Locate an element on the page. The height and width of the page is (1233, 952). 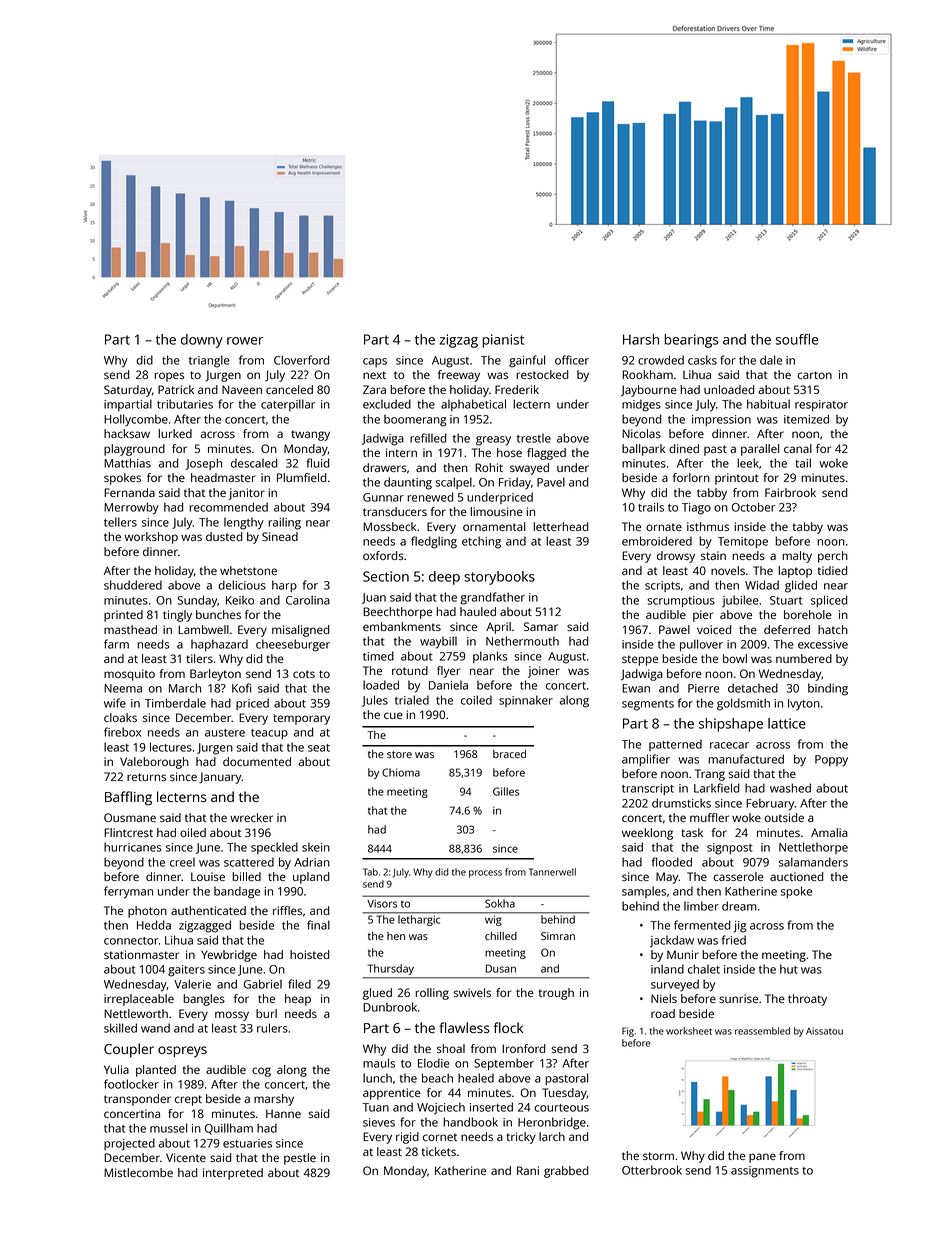
canceled is located at coordinates (289, 389).
